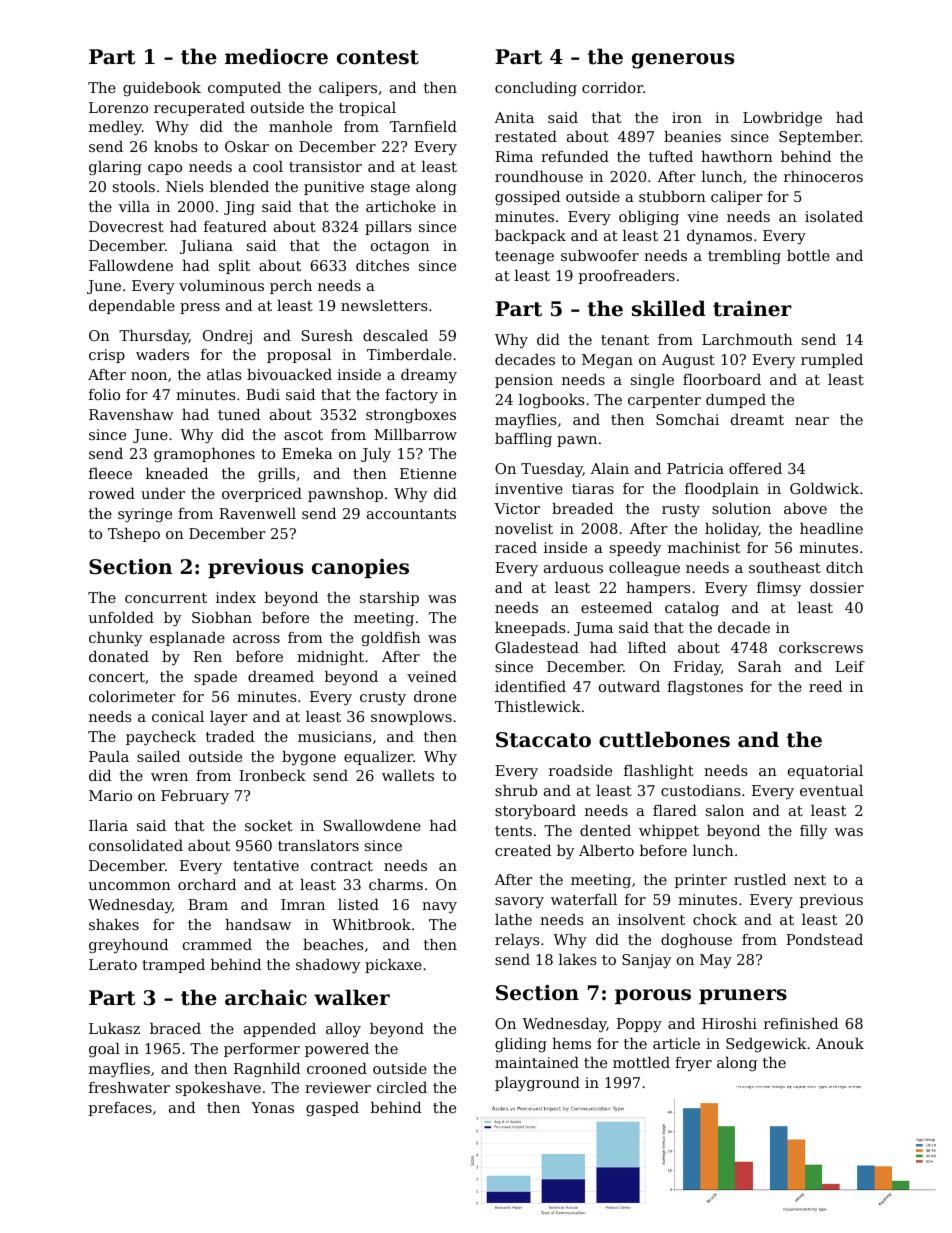 The image size is (952, 1233). Describe the element at coordinates (825, 772) in the screenshot. I see `equatorial` at that location.
